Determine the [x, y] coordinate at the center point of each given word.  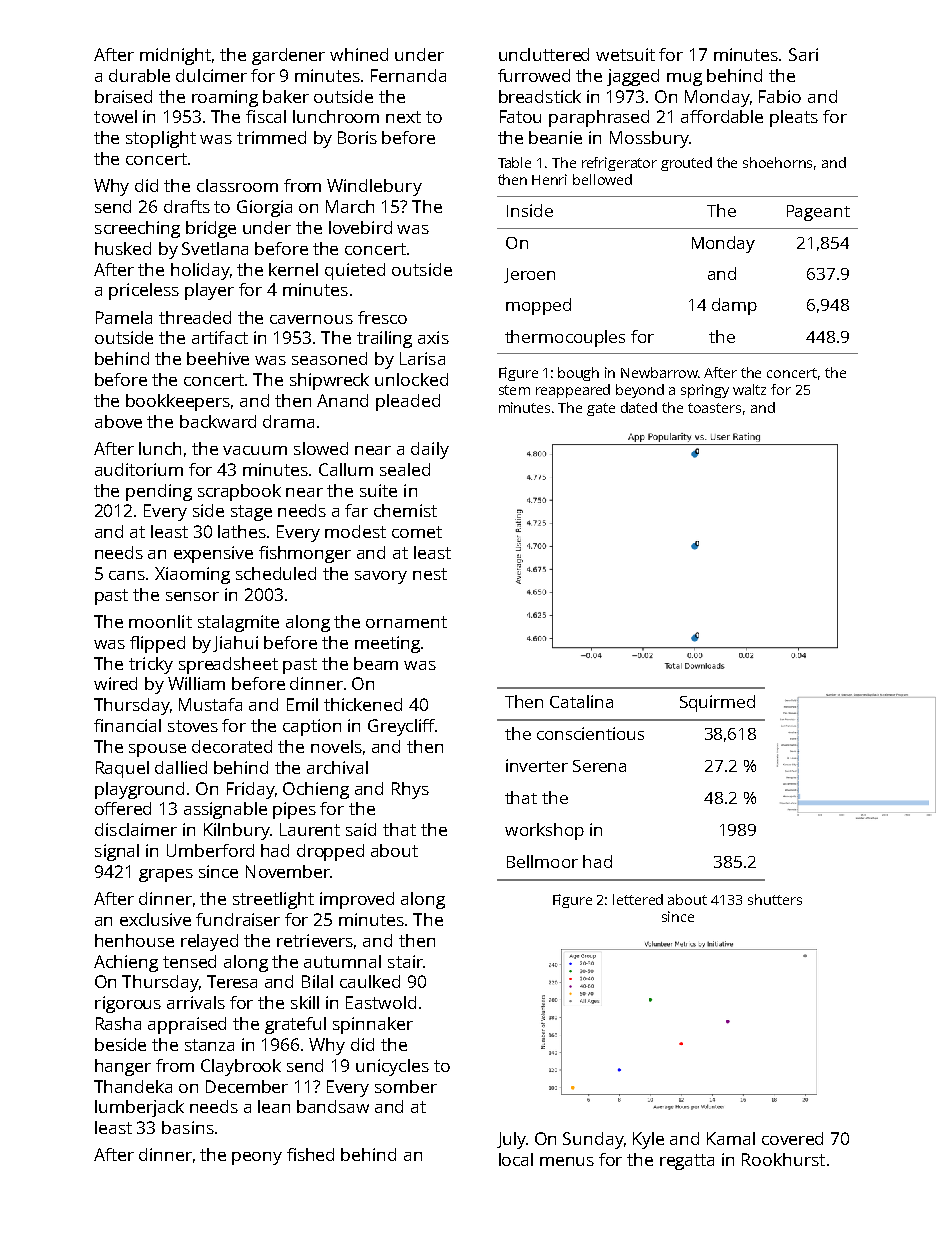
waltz [749, 389]
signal [117, 852]
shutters [775, 899]
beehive [218, 358]
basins [188, 1127]
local [516, 1159]
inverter [537, 765]
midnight [175, 56]
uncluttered [544, 54]
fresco [382, 317]
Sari [803, 54]
